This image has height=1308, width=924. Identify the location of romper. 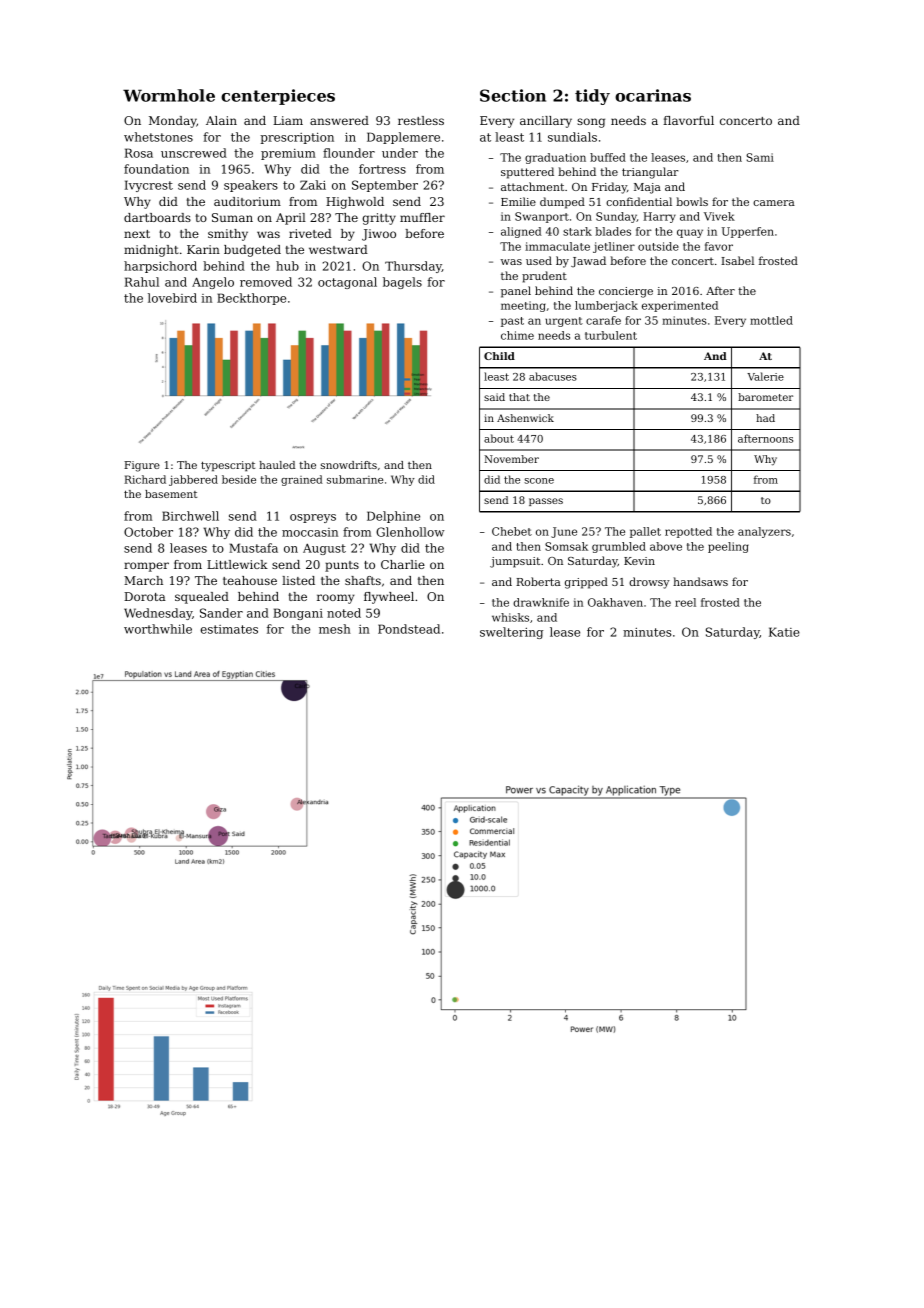
(146, 567).
